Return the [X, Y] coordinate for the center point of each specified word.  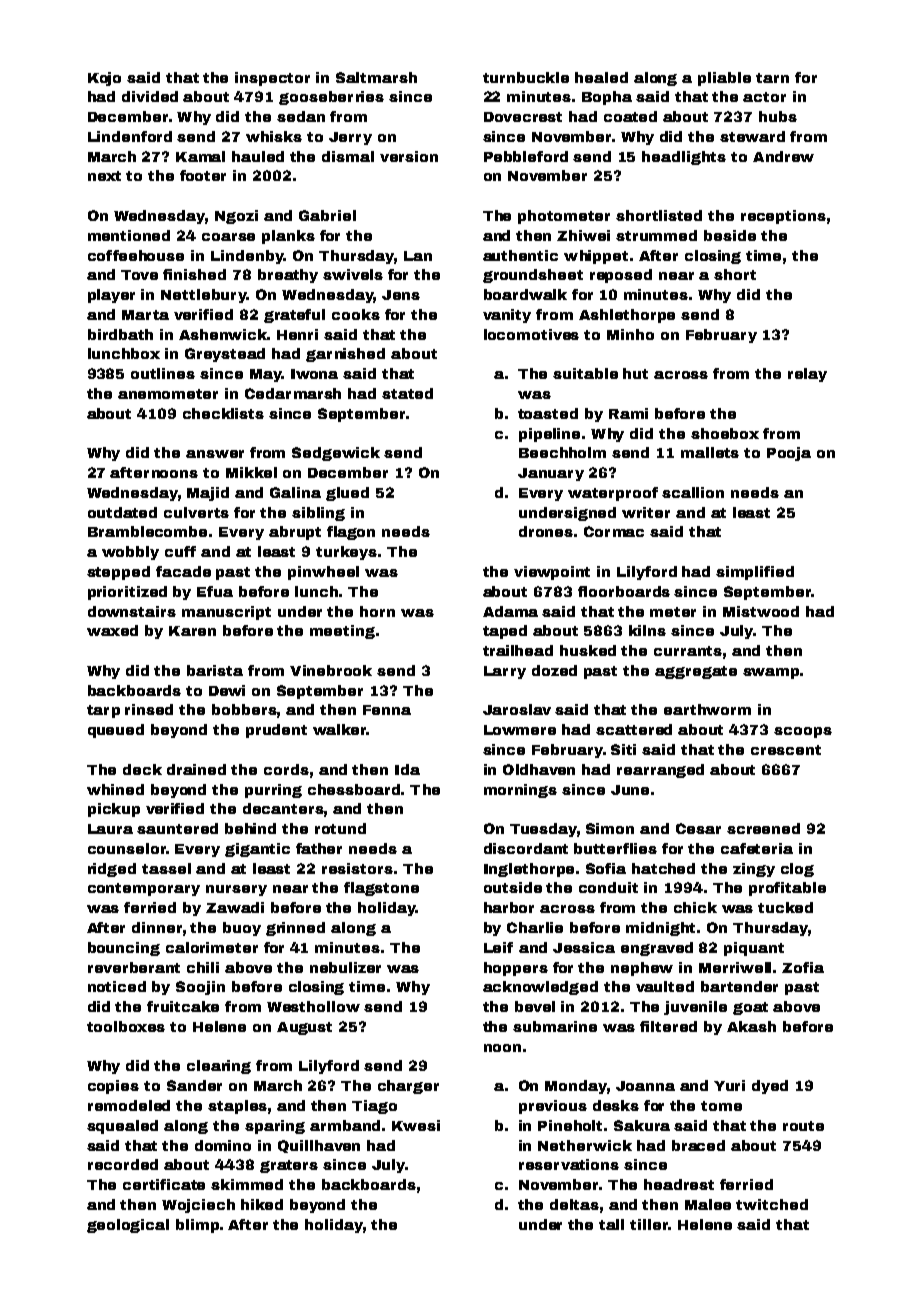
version [409, 156]
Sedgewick [336, 454]
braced [698, 1145]
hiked [262, 1204]
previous [553, 1107]
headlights [684, 158]
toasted [548, 413]
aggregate [696, 672]
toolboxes [126, 1026]
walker [339, 729]
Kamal [200, 156]
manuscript [226, 613]
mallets [710, 452]
